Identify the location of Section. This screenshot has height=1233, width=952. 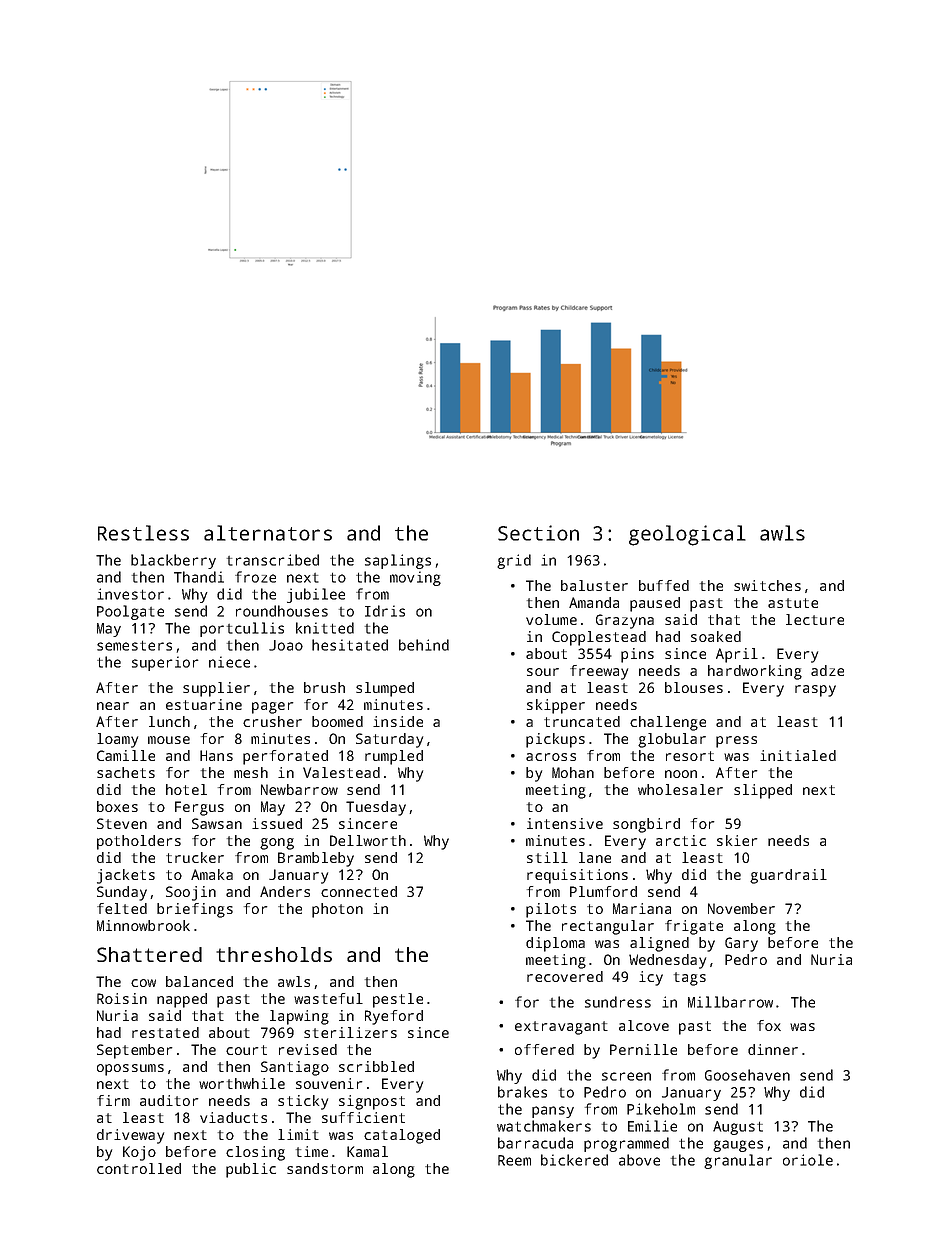
(538, 533).
